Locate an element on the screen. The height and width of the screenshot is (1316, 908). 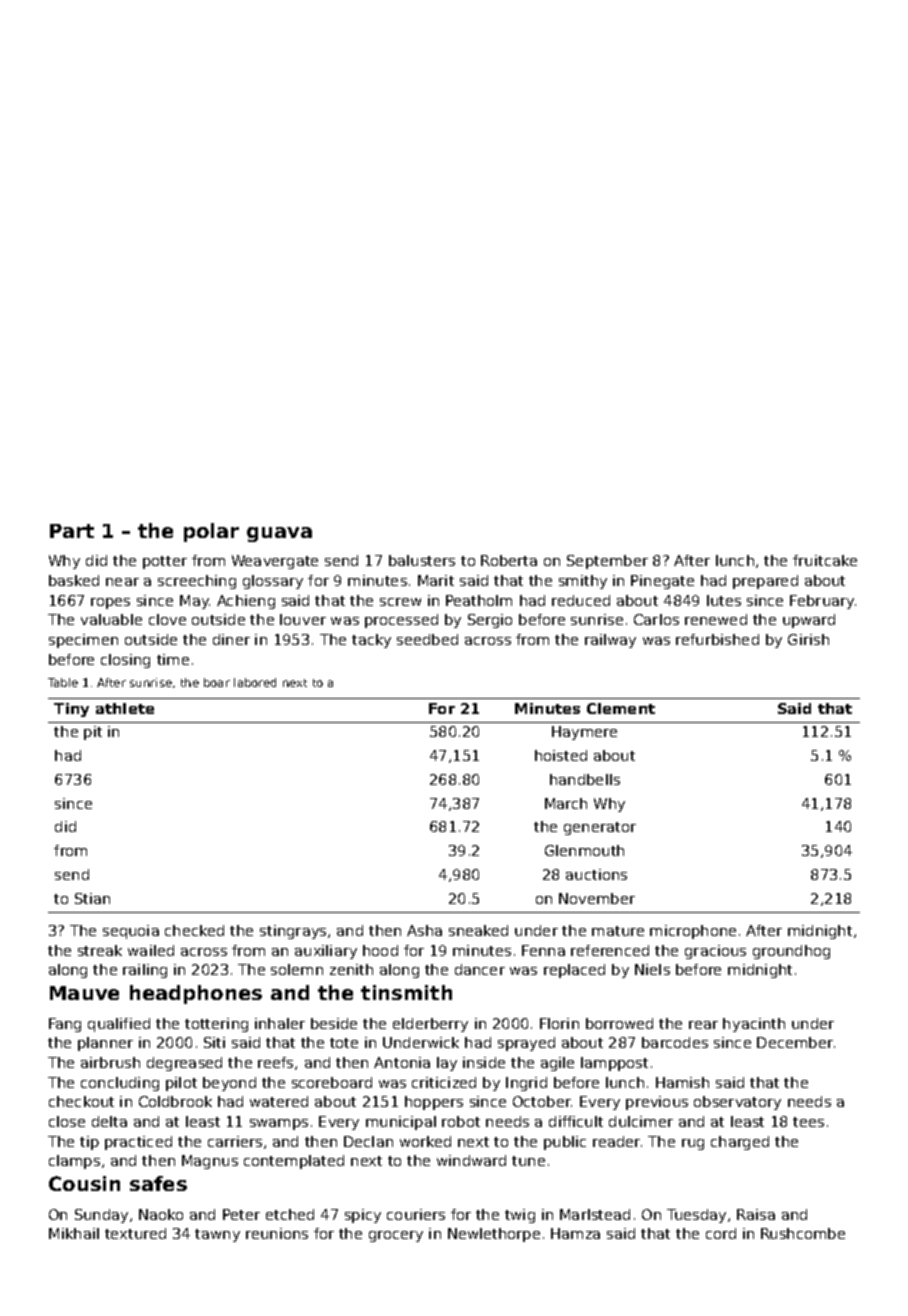
Rushcombe is located at coordinates (803, 1233).
